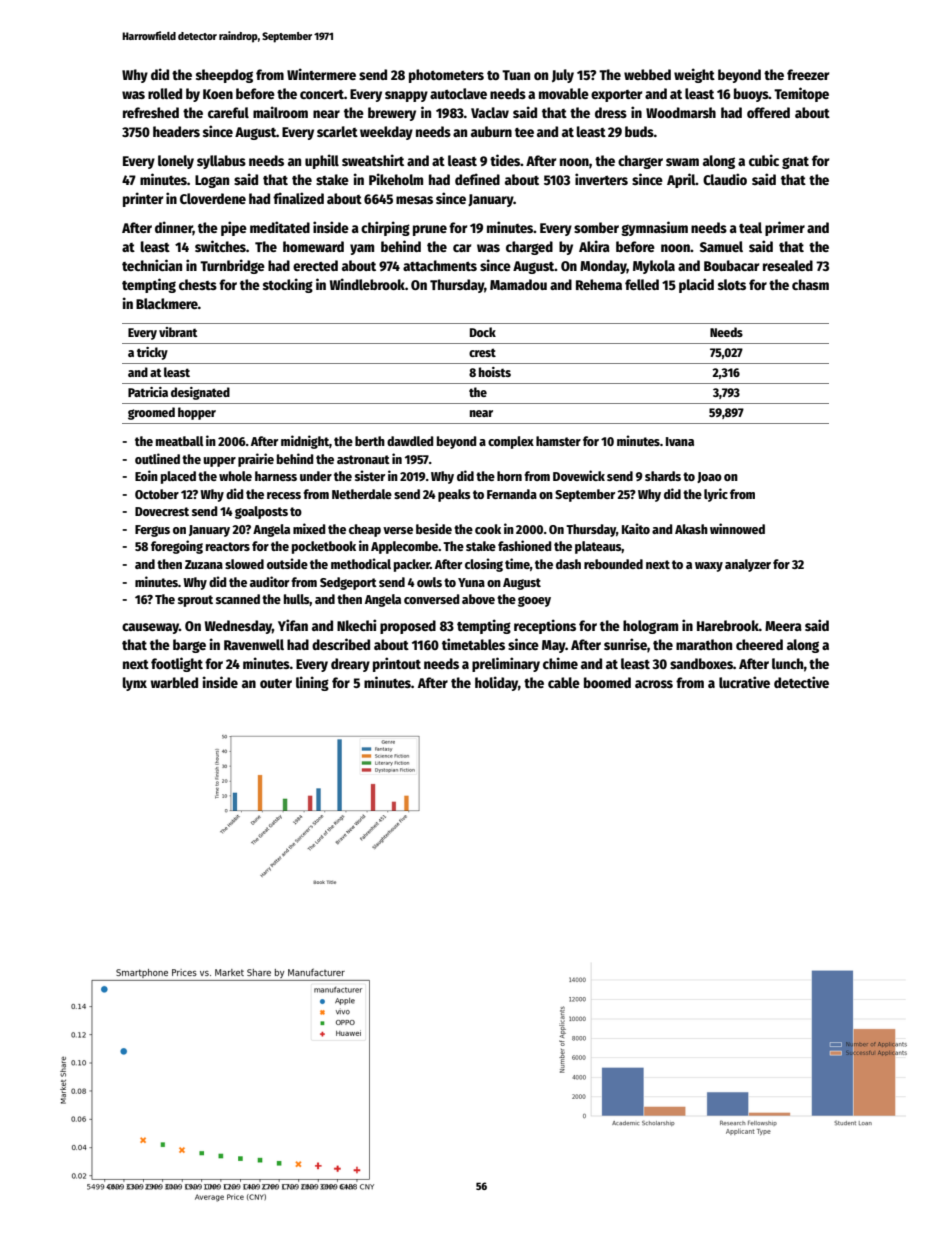  What do you see at coordinates (135, 684) in the image?
I see `lynx` at bounding box center [135, 684].
